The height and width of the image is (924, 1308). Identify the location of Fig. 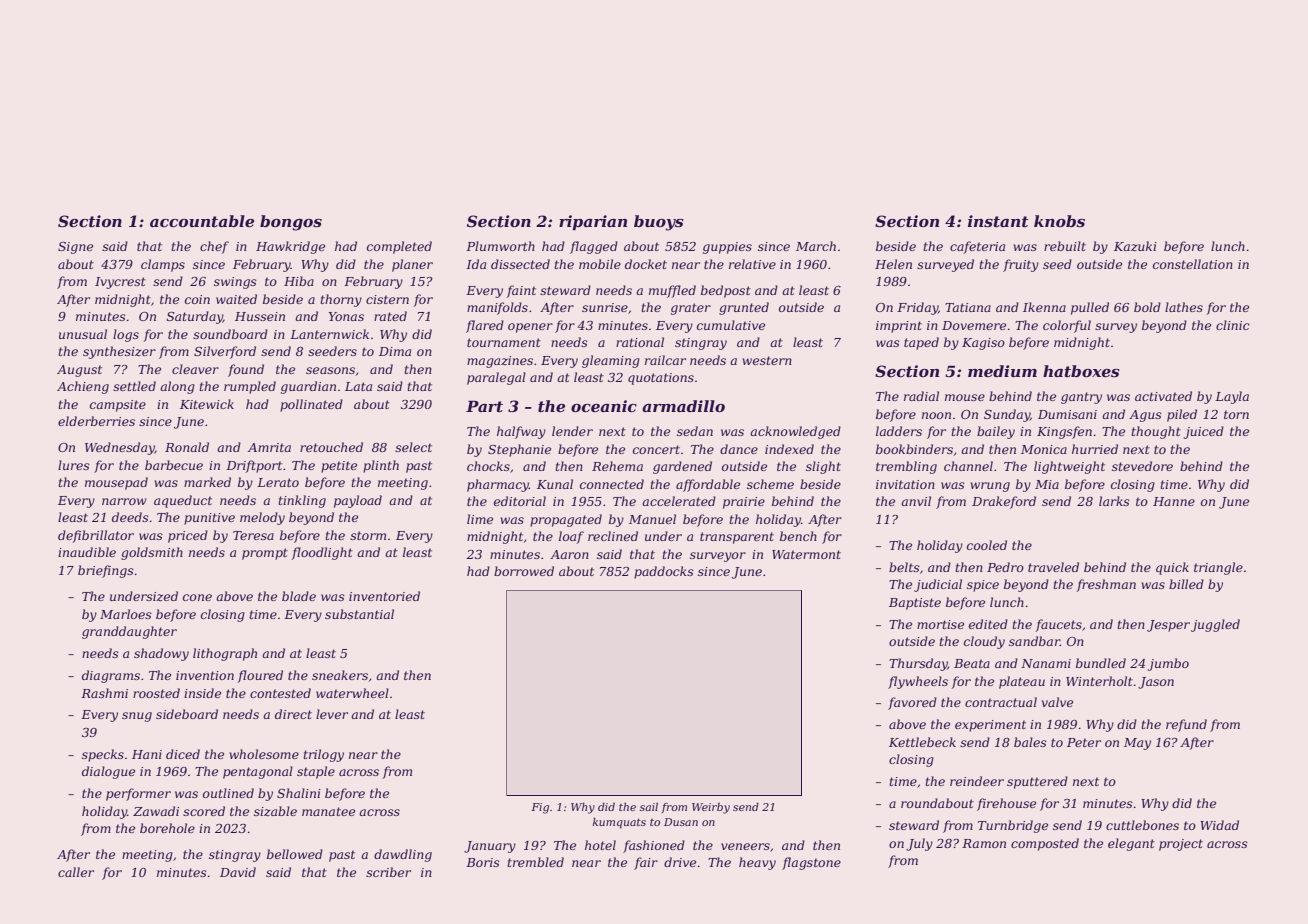
(540, 808).
